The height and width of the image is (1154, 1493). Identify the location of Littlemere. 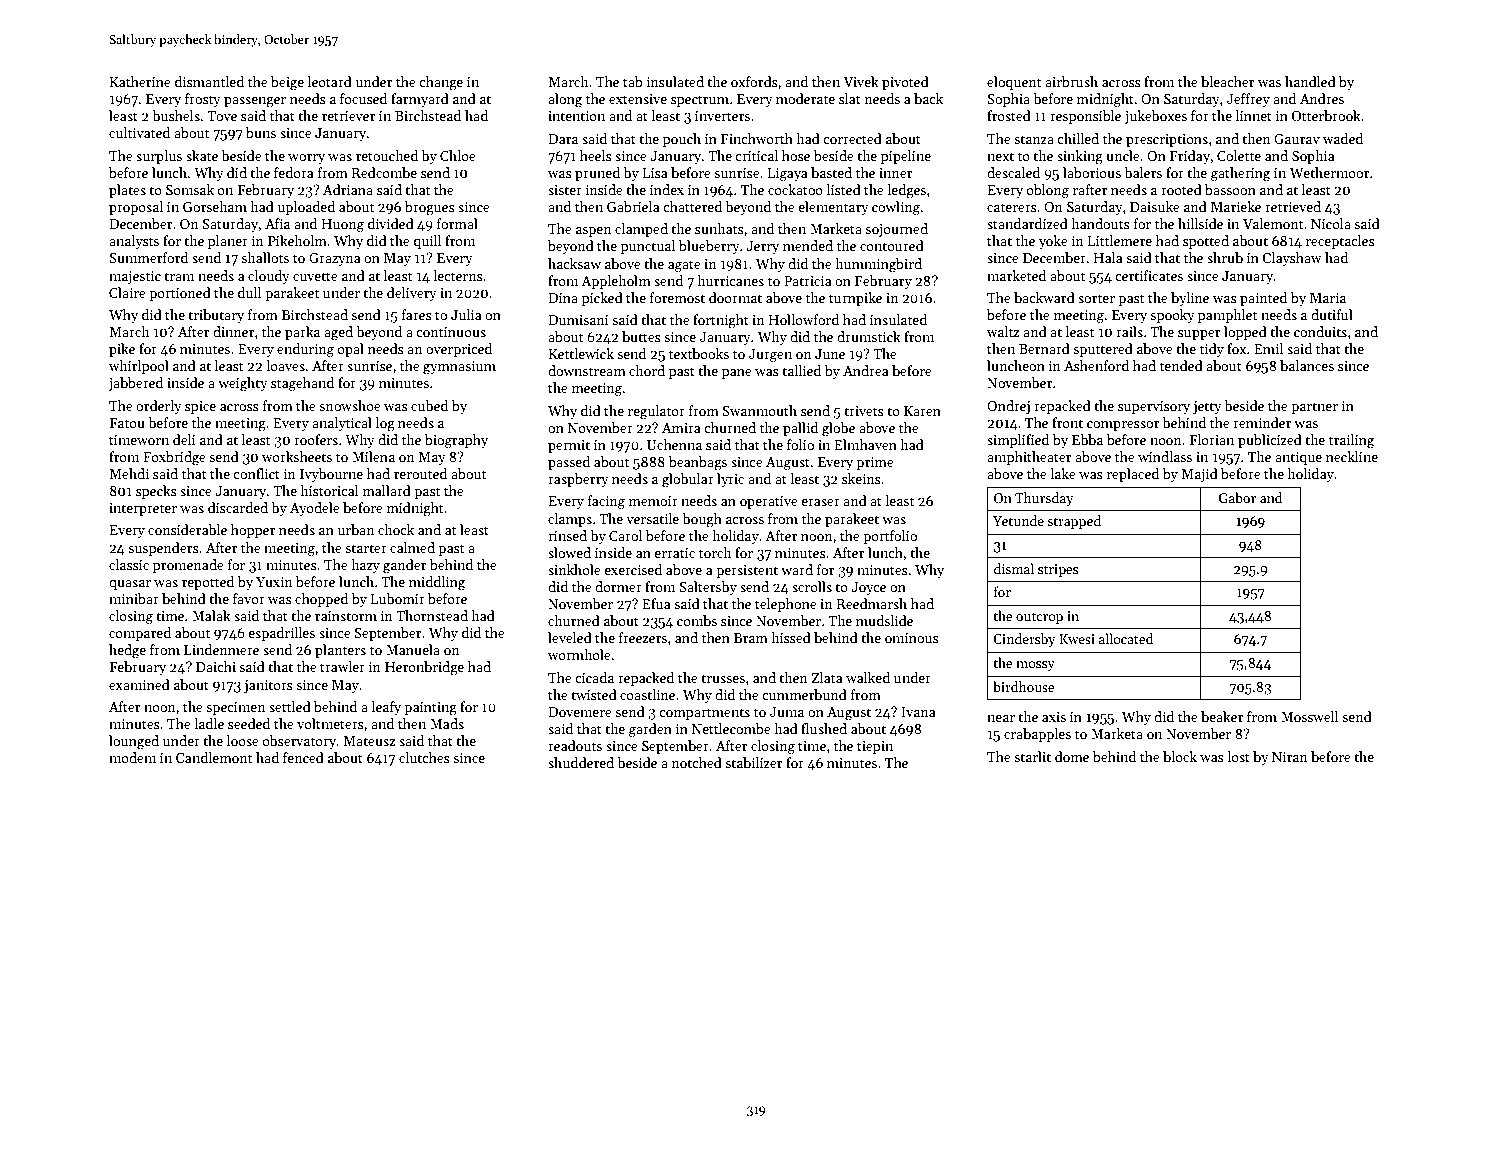
(1120, 240).
